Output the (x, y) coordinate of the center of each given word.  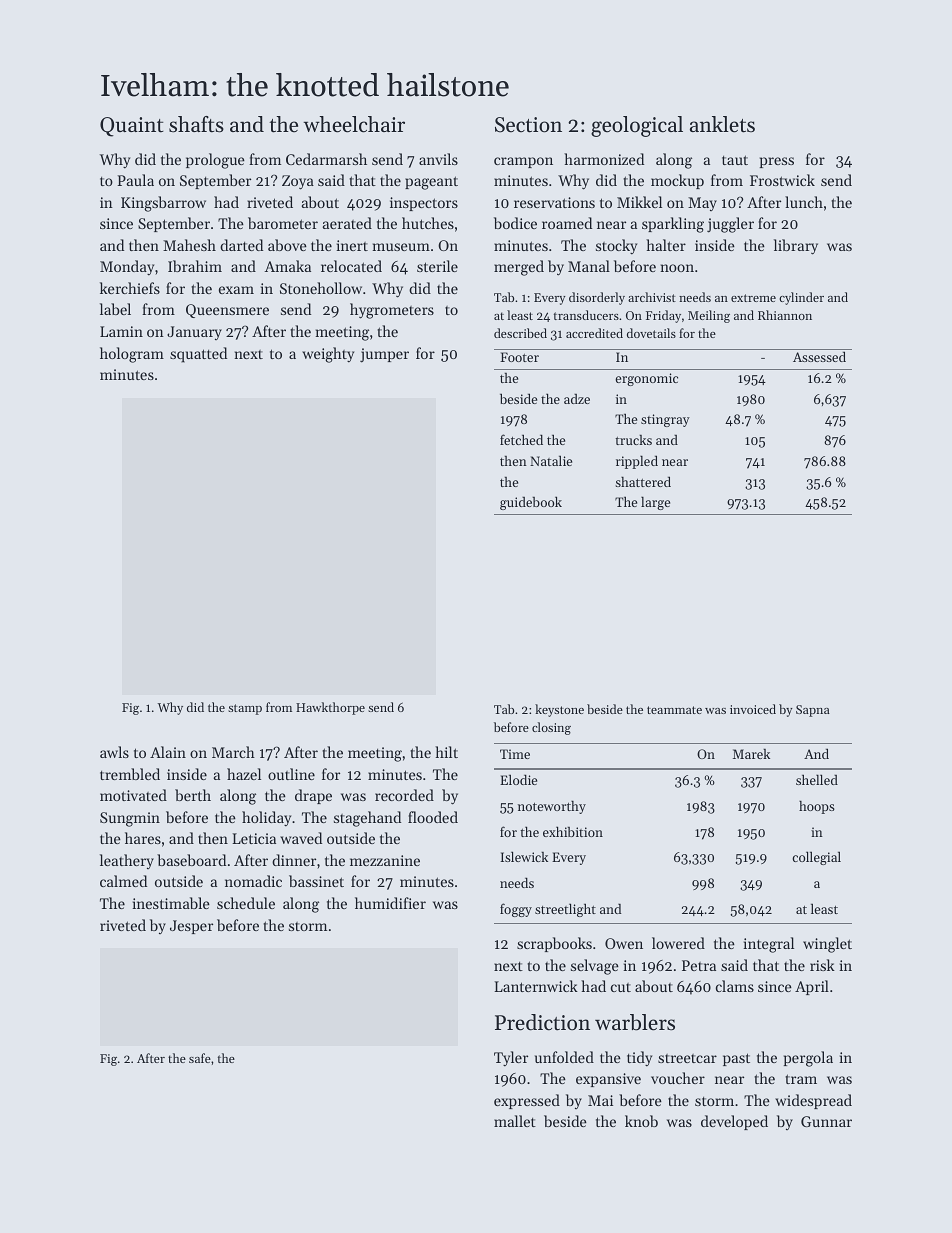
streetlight (565, 910)
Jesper (191, 927)
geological (637, 126)
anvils (438, 159)
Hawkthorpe (330, 708)
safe (200, 1058)
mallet (515, 1121)
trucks (633, 440)
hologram (132, 355)
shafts (196, 124)
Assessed (819, 356)
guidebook (531, 503)
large (655, 503)
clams (735, 986)
